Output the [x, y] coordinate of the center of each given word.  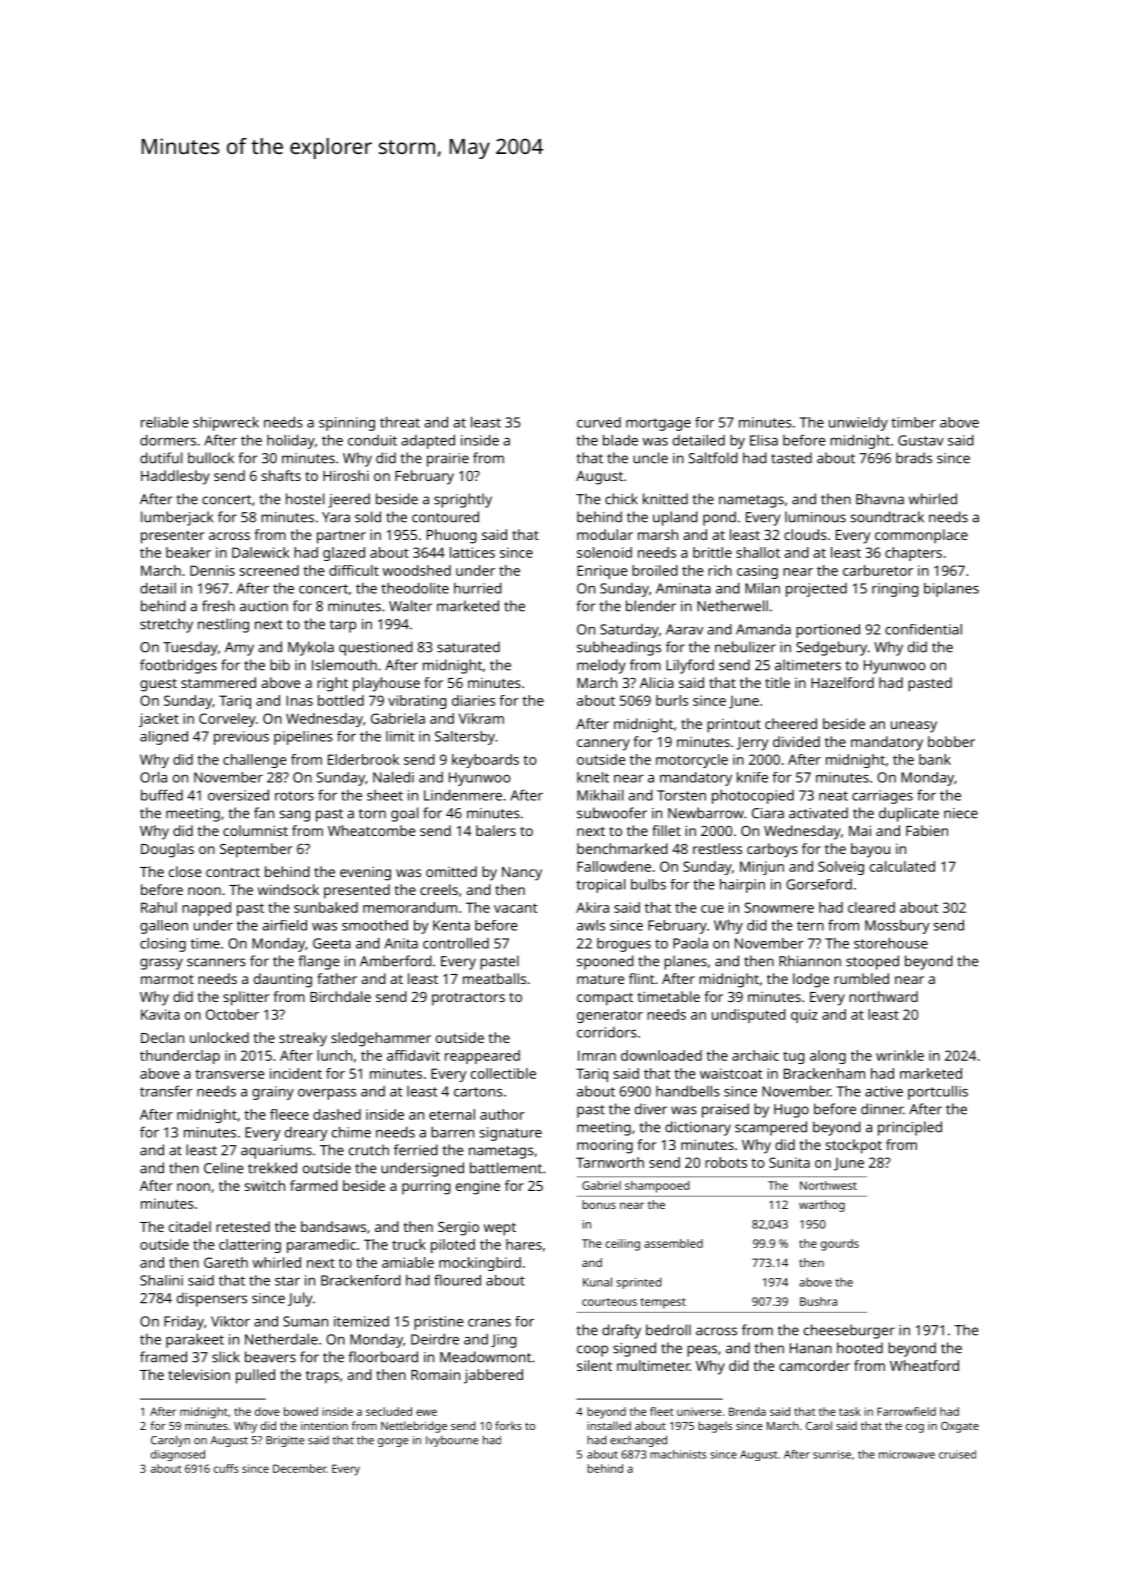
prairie [448, 460]
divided [796, 741]
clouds [805, 534]
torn [372, 814]
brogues [624, 945]
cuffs [226, 1468]
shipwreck [226, 423]
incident [296, 1073]
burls [672, 700]
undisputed [749, 1016]
